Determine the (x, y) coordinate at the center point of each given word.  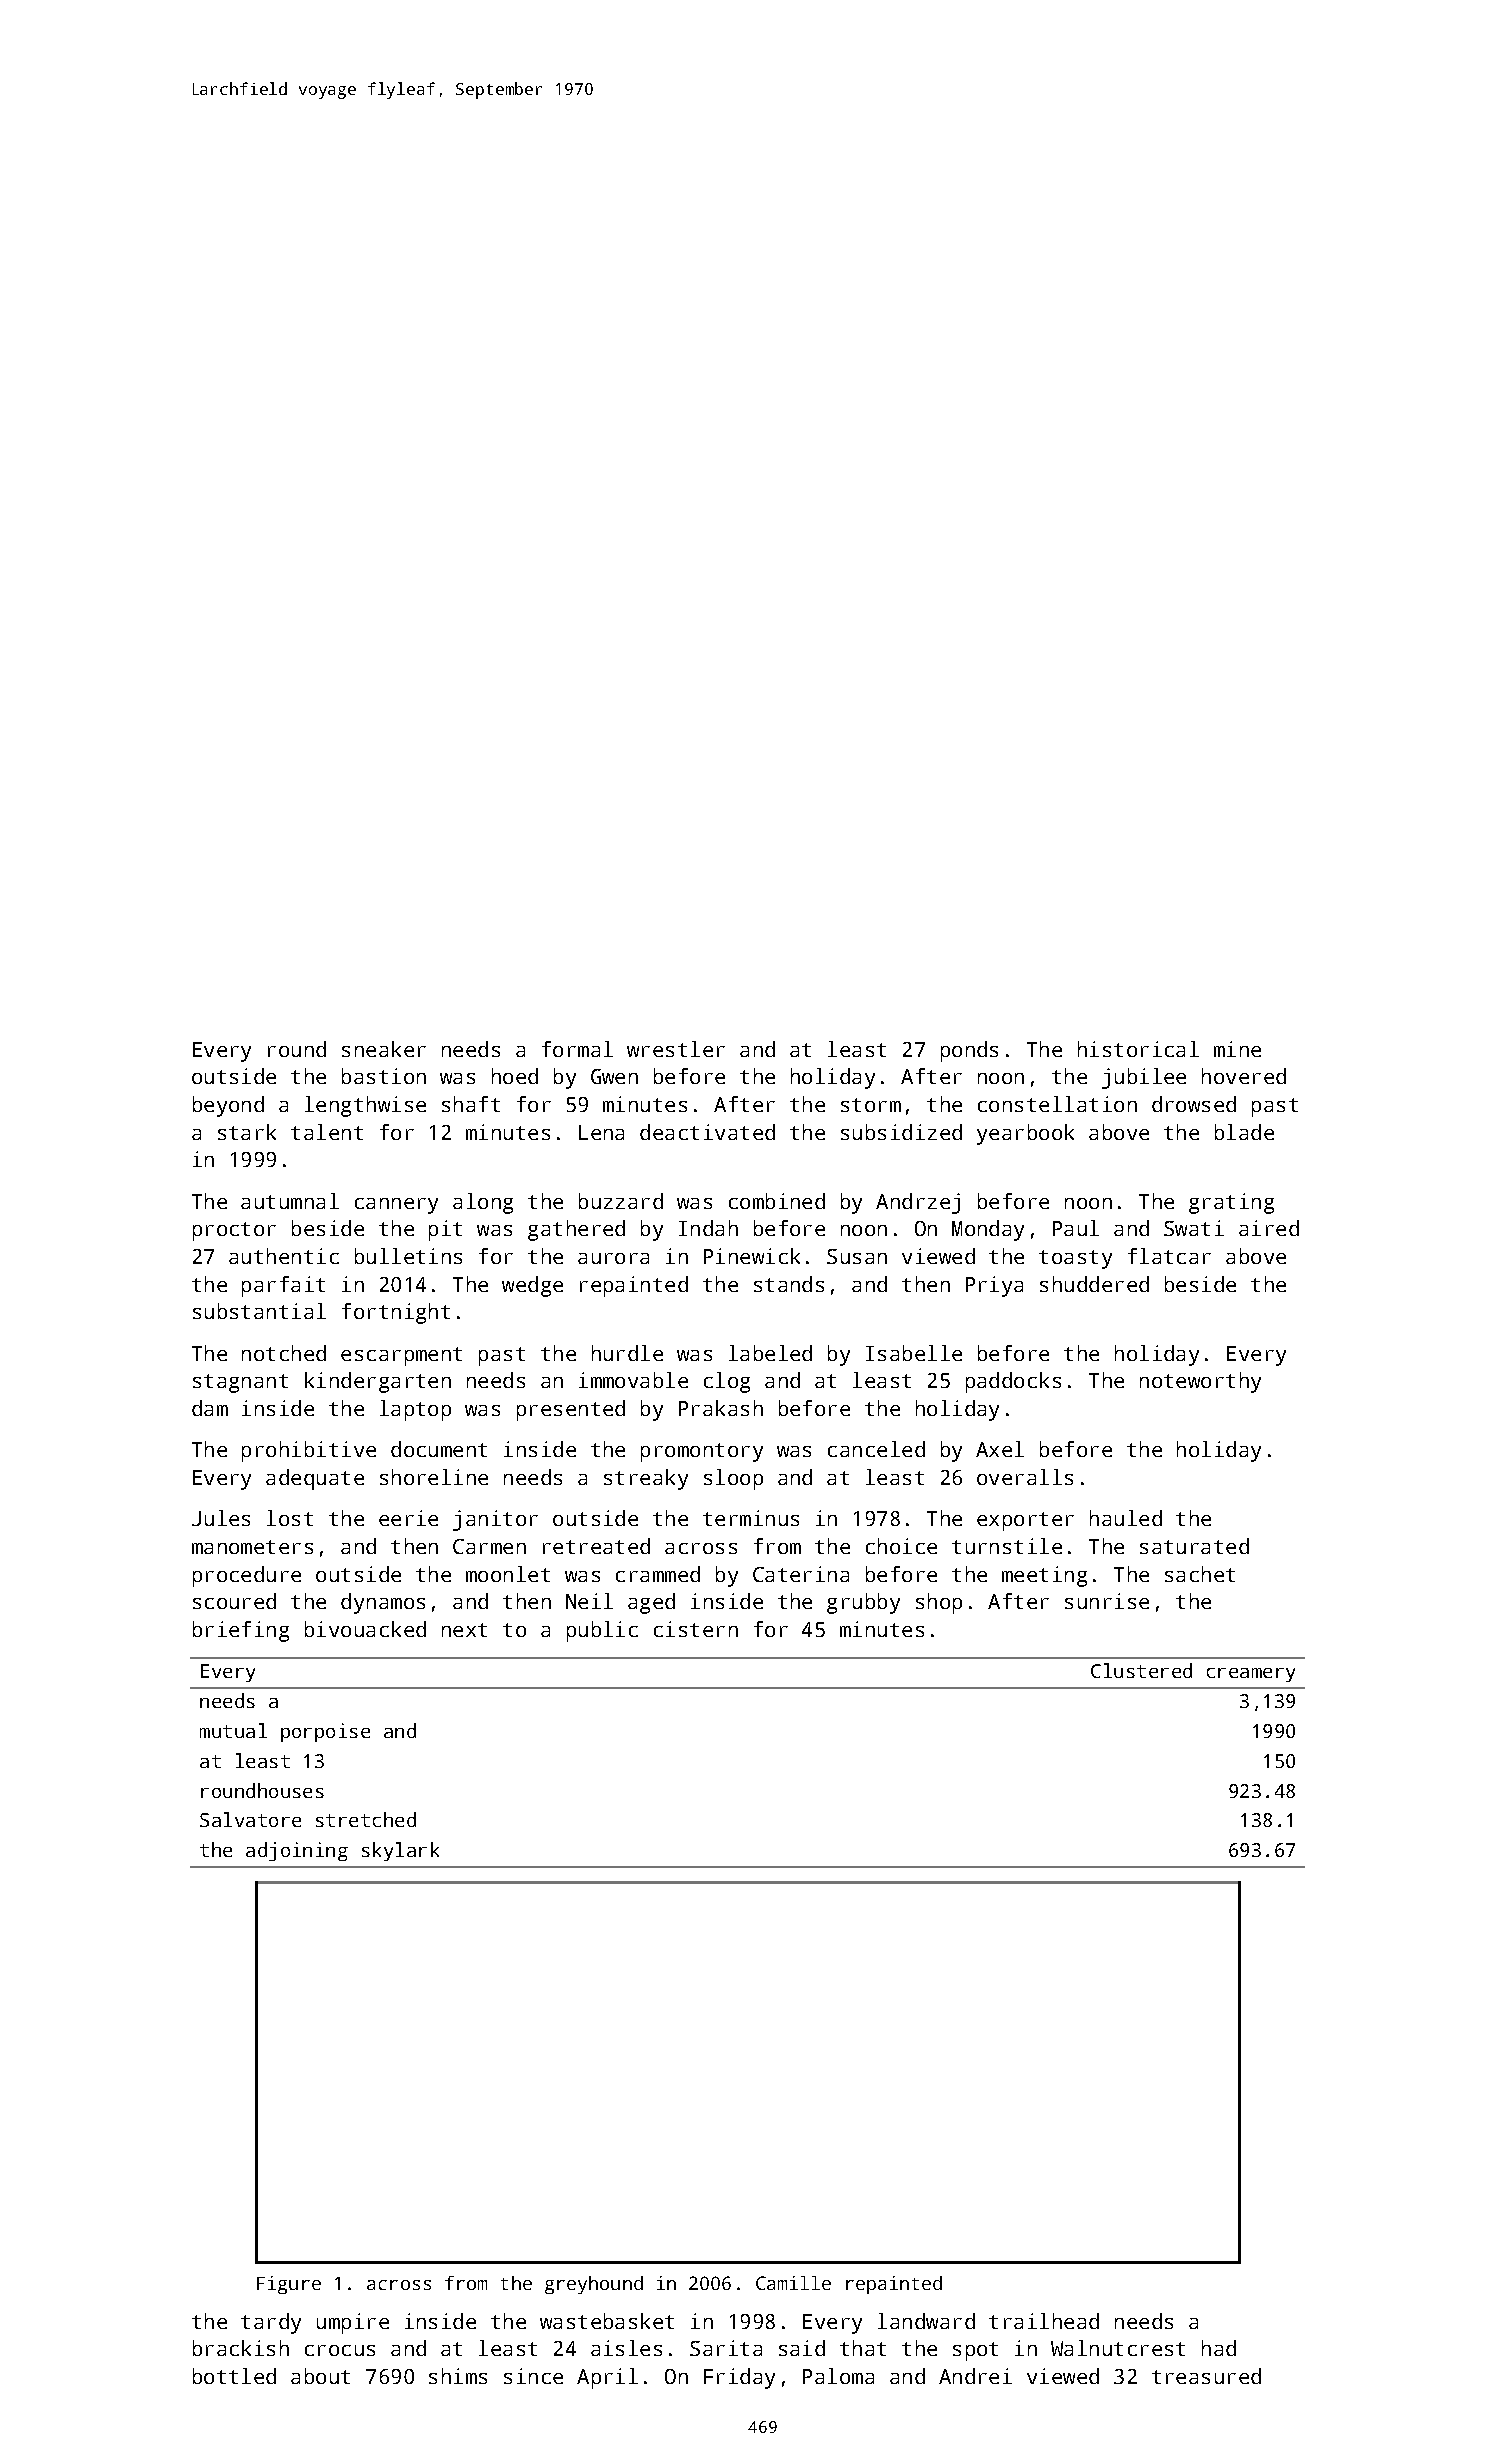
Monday (988, 1230)
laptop (415, 1410)
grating (1231, 1203)
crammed (658, 1574)
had (1219, 2348)
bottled (234, 2376)
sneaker (384, 1049)
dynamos (383, 1603)
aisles (626, 2348)
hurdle (627, 1353)
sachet (1200, 1574)
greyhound (594, 2285)
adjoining (297, 1851)
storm (871, 1105)
